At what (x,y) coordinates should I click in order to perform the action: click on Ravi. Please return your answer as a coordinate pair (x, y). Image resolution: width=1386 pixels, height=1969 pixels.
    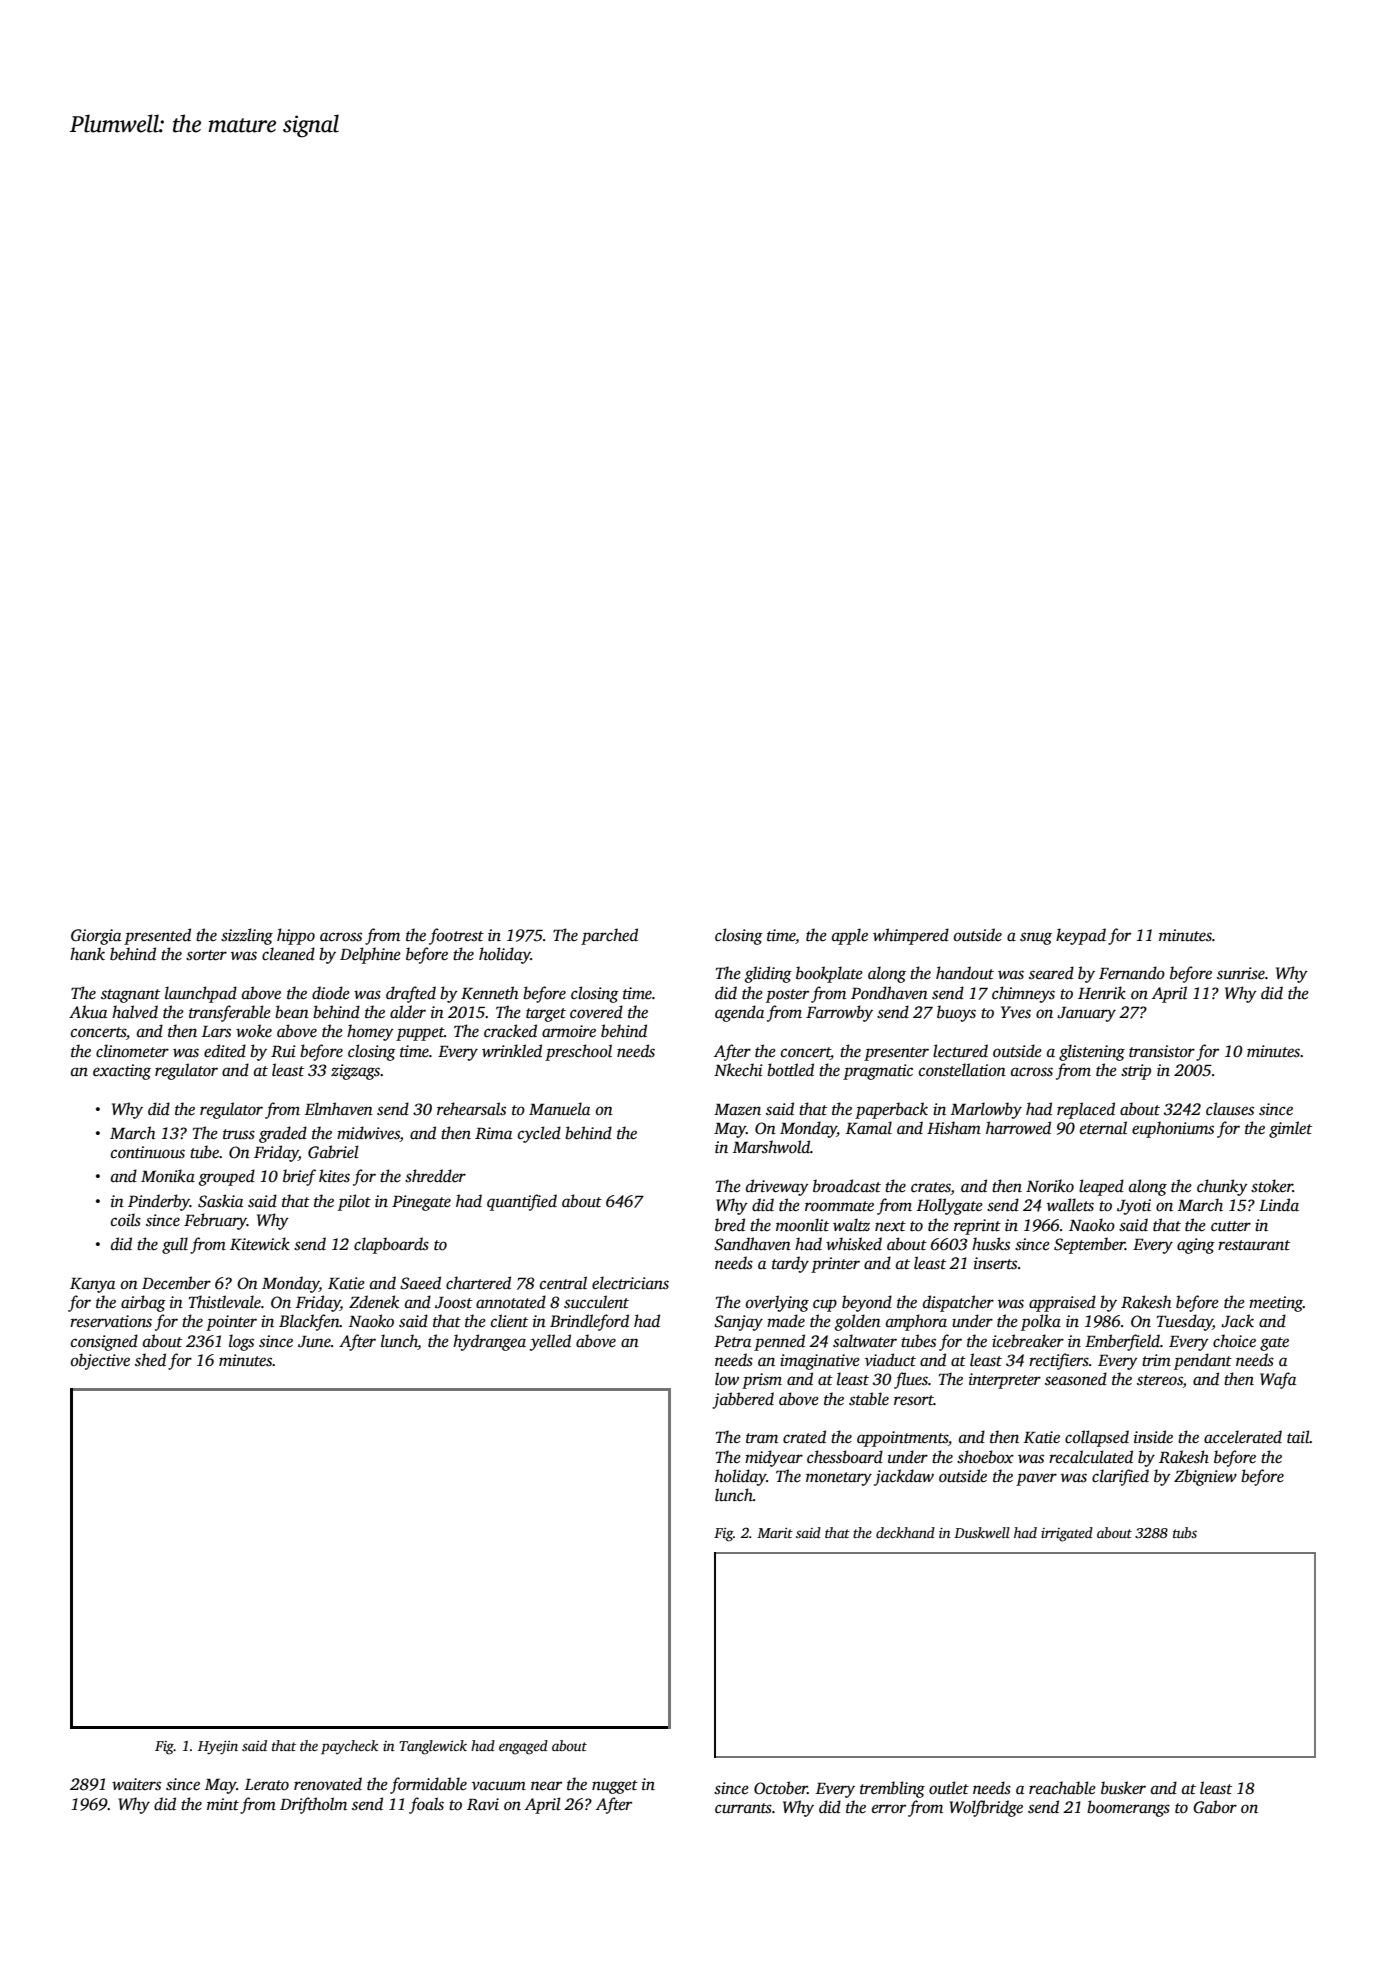
    Looking at the image, I should click on (483, 1804).
